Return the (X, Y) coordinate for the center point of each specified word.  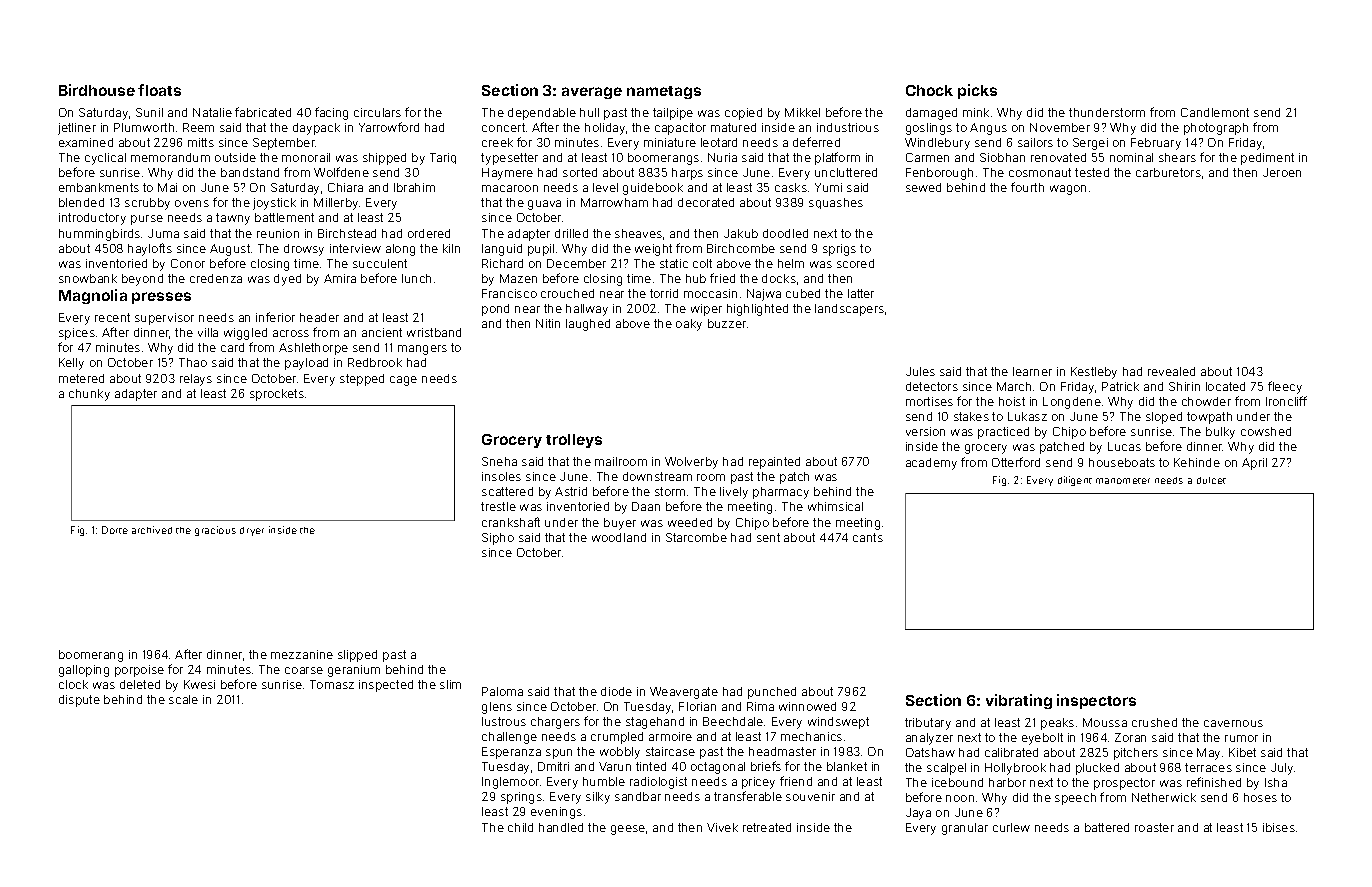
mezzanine (302, 654)
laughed (588, 325)
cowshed (1266, 431)
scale (183, 699)
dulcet (1211, 480)
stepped (362, 380)
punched (772, 693)
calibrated (1011, 752)
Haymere (507, 174)
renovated (1058, 157)
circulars (377, 112)
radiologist (658, 783)
